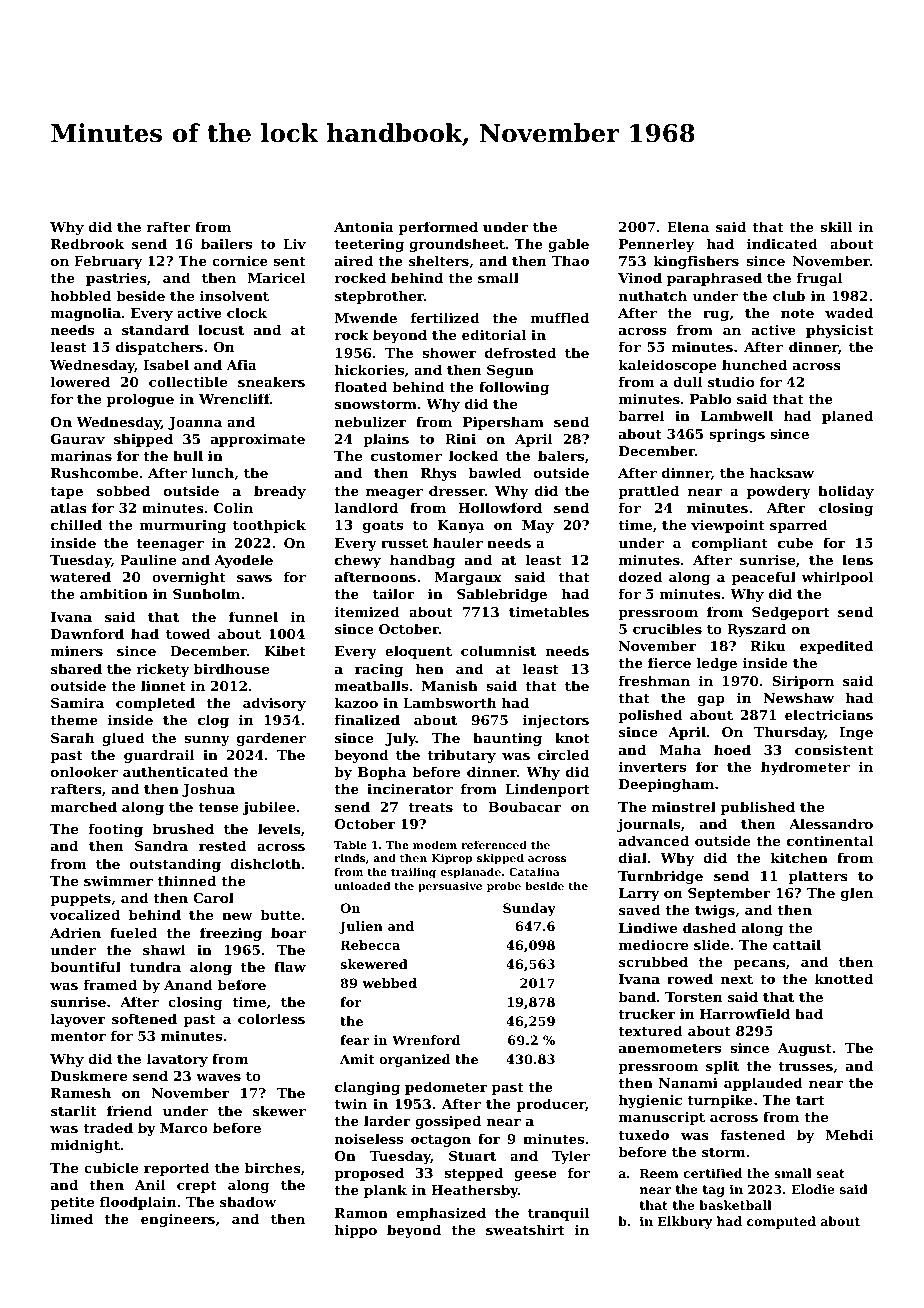 This document has height=1308, width=924. I want to click on friend, so click(130, 1110).
